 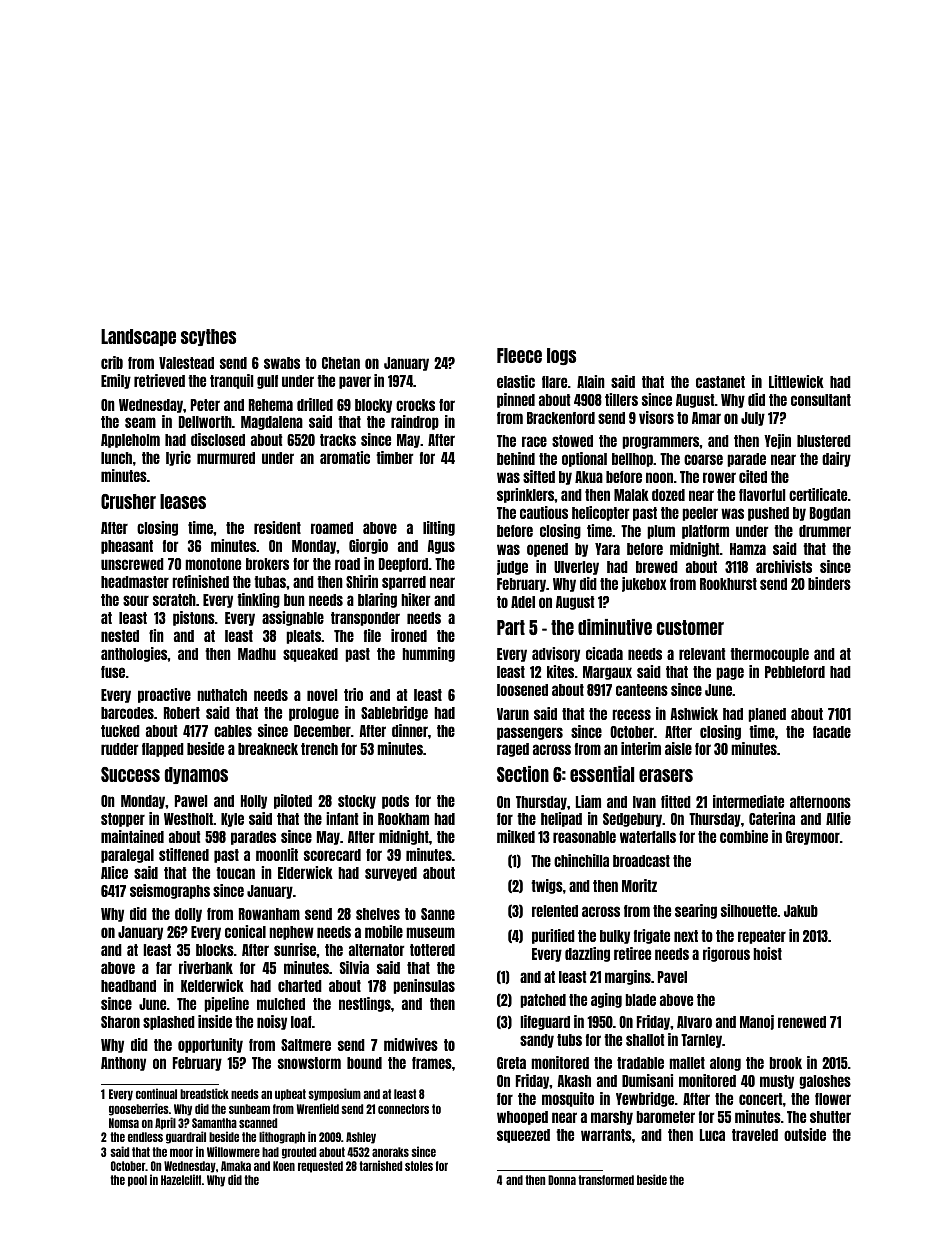 What do you see at coordinates (213, 564) in the screenshot?
I see `monotone` at bounding box center [213, 564].
